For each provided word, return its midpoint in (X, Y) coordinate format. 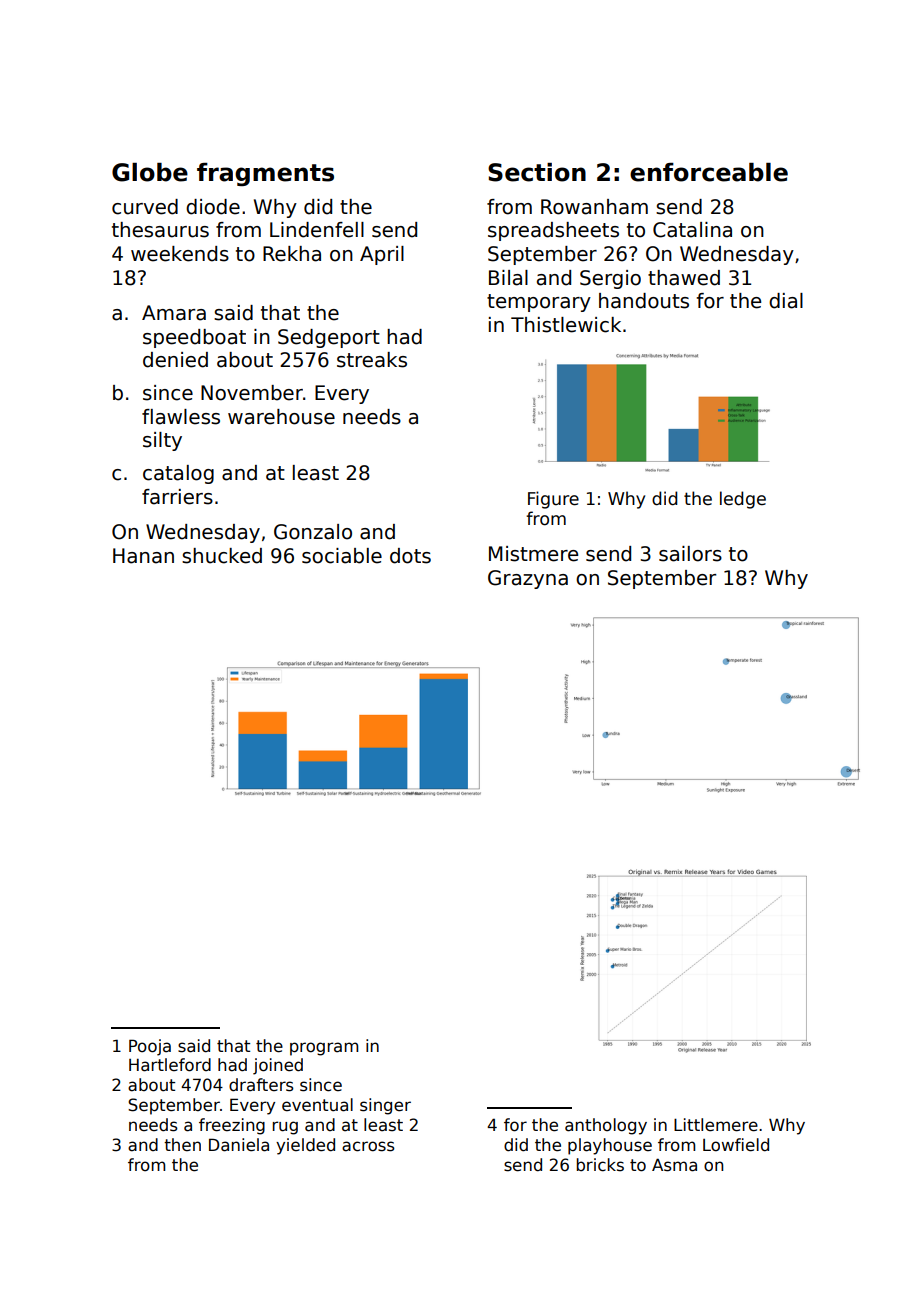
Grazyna (528, 579)
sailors (690, 554)
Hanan (143, 556)
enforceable (709, 172)
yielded (305, 1146)
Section (537, 172)
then (182, 1145)
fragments (265, 174)
